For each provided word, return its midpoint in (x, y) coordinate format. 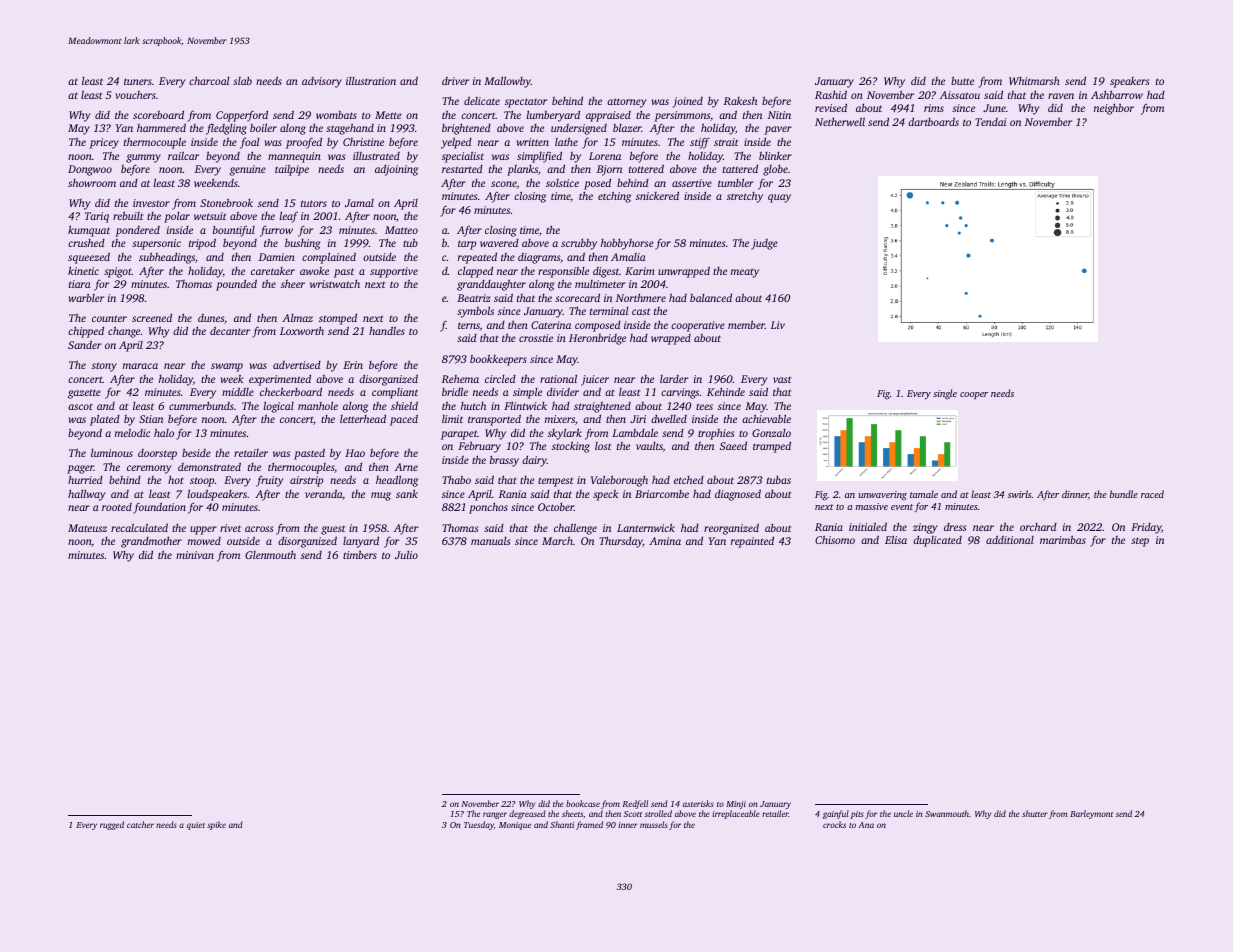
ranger (495, 815)
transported (494, 420)
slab (242, 80)
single (945, 394)
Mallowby (507, 82)
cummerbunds (201, 405)
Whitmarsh (1034, 81)
